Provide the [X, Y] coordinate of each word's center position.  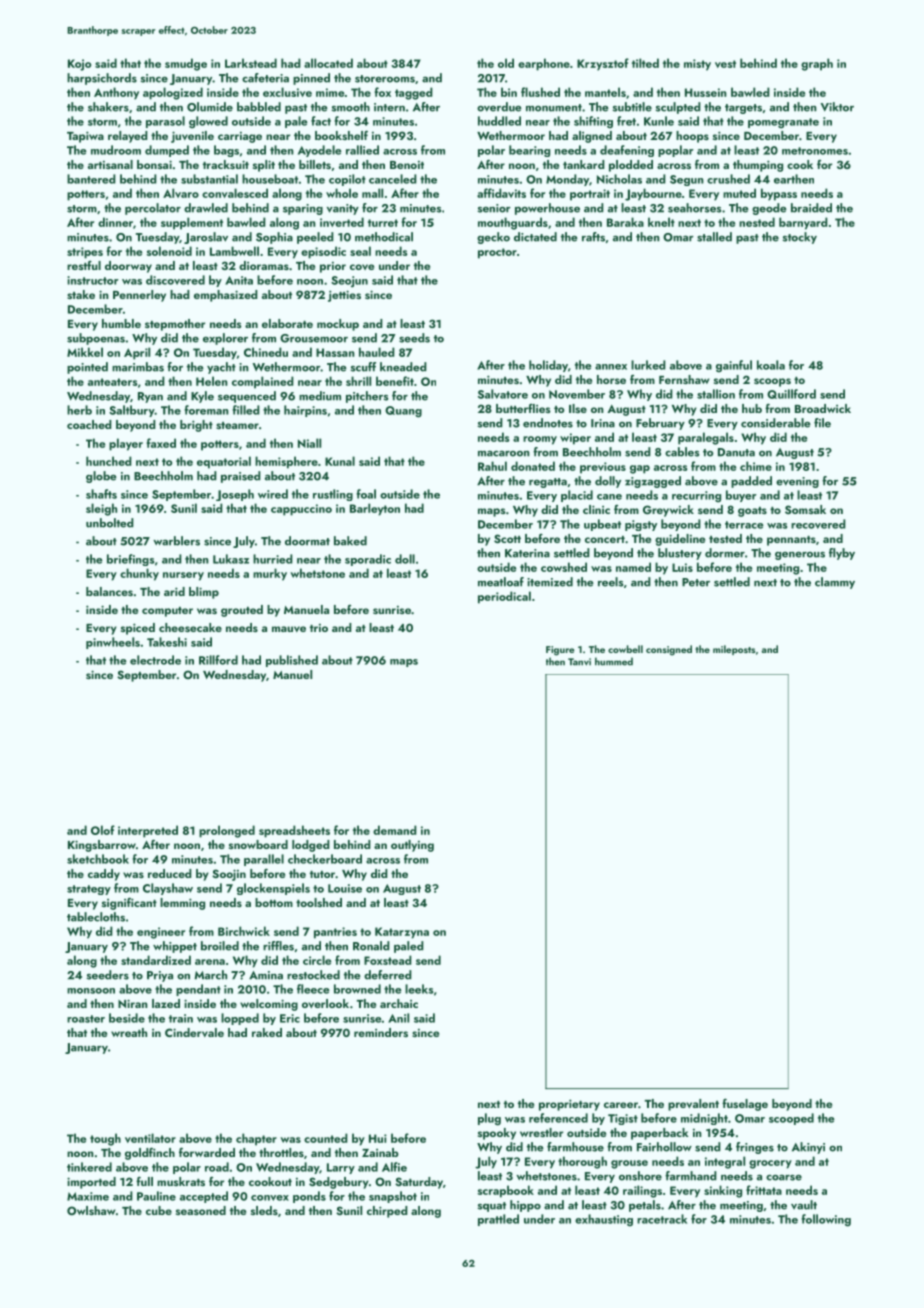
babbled [259, 107]
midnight [704, 1119]
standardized [156, 960]
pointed [87, 368]
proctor [497, 253]
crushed [728, 179]
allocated [328, 63]
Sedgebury [339, 1183]
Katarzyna [402, 933]
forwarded [207, 1152]
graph [817, 64]
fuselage [745, 1104]
